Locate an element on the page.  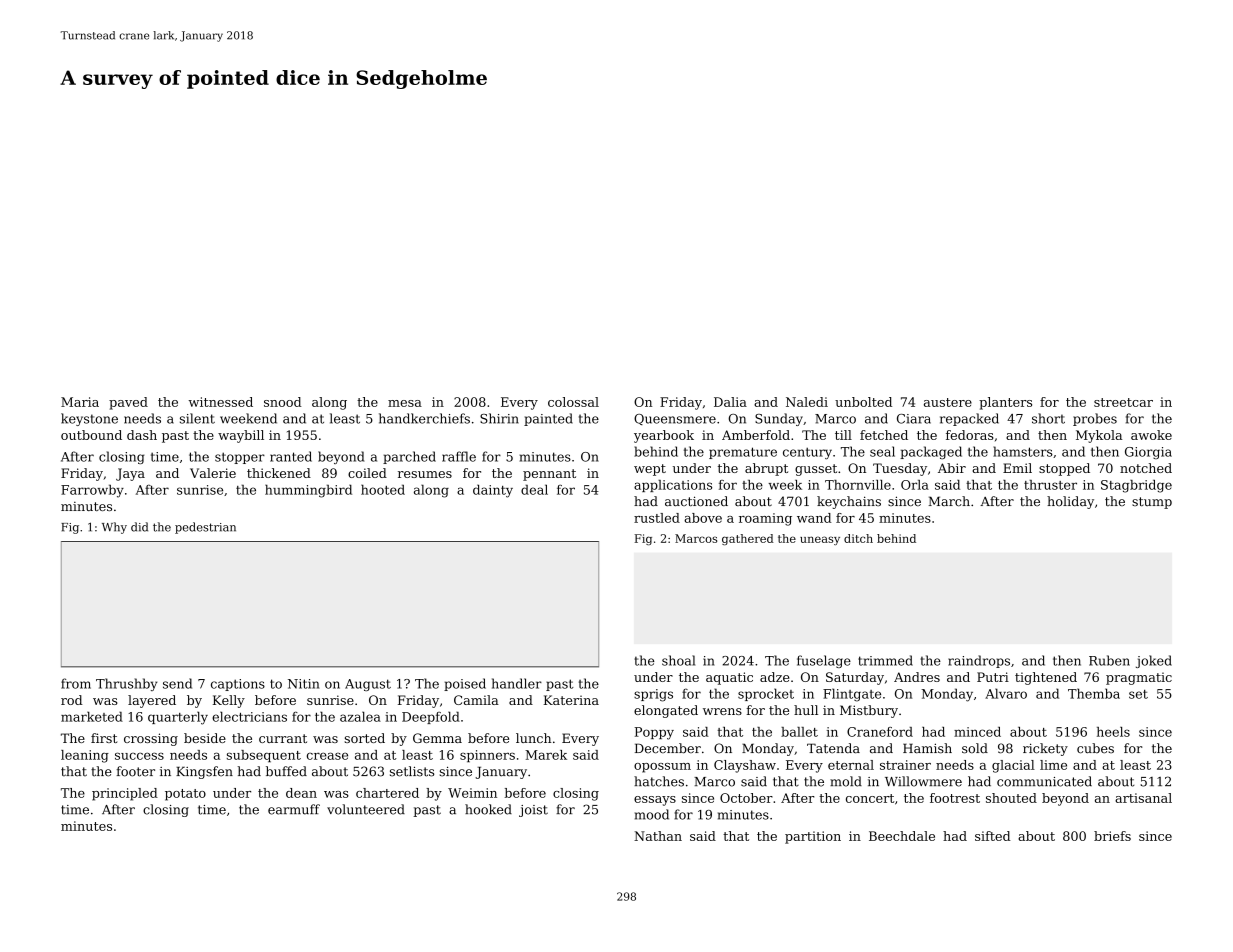
painted is located at coordinates (548, 419).
